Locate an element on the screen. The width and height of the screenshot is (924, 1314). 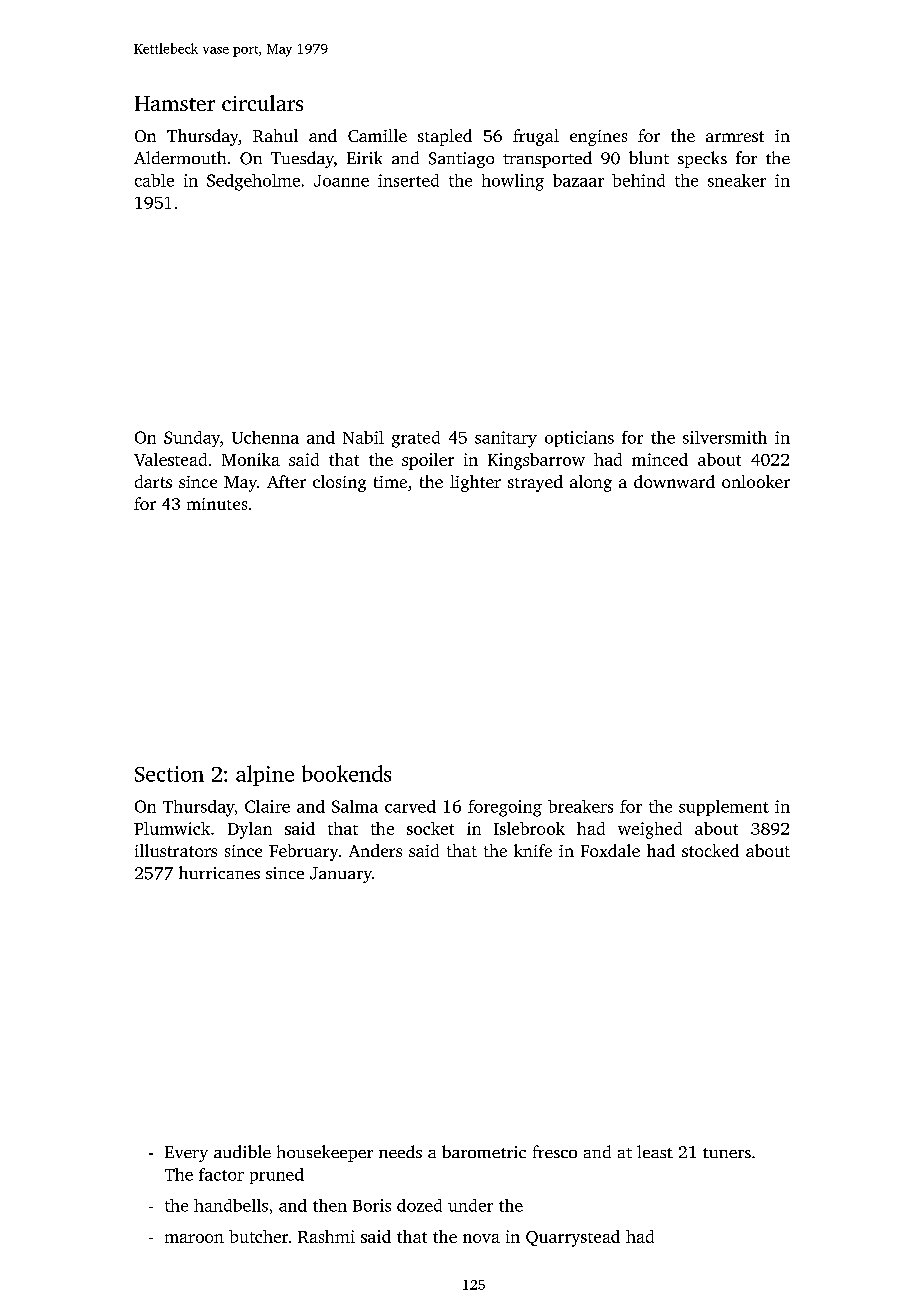
Sedgeholme is located at coordinates (253, 182).
